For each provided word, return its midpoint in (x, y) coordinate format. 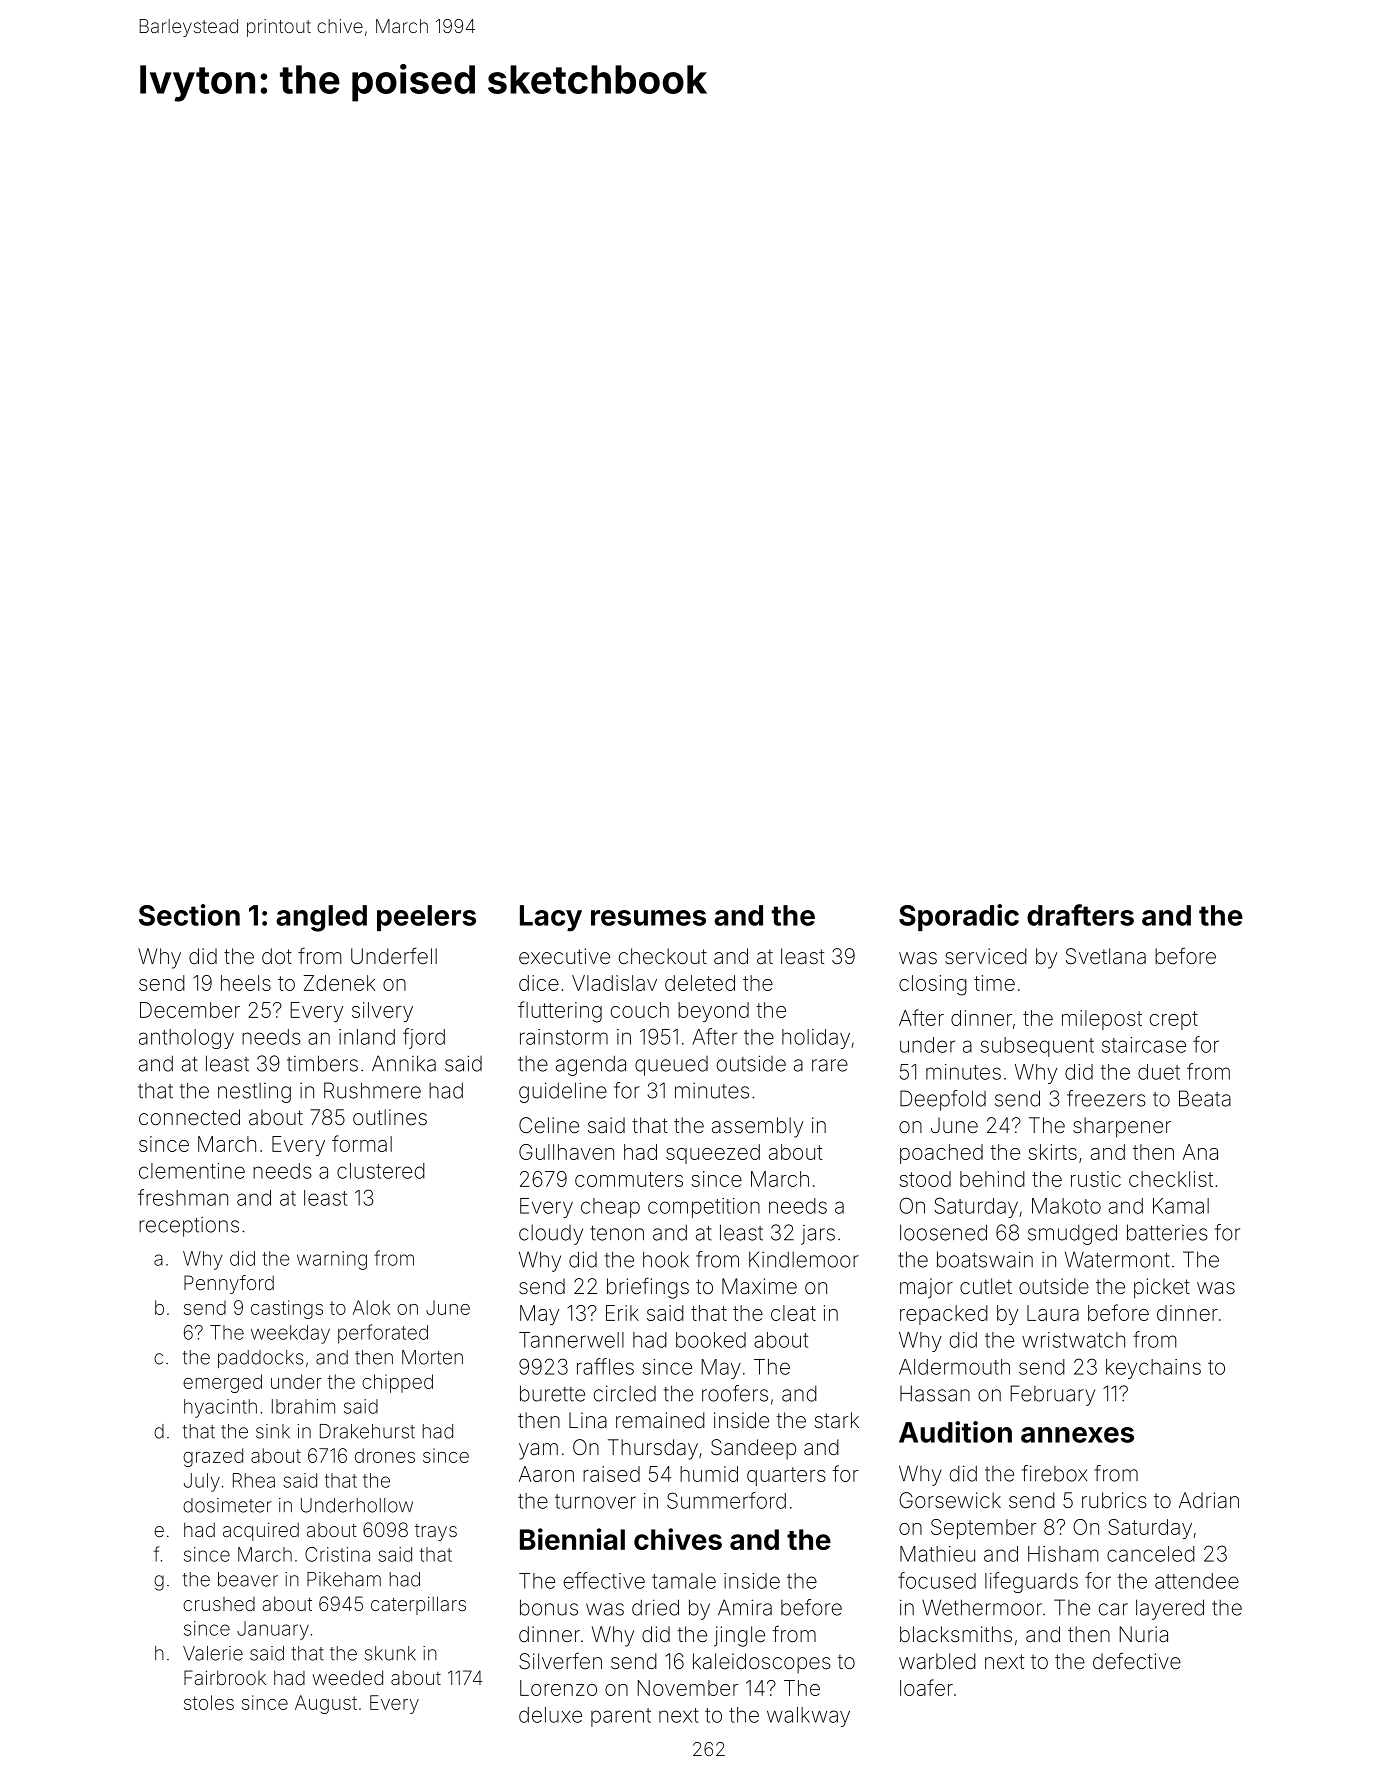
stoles (209, 1702)
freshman (183, 1197)
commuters (629, 1179)
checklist (1171, 1179)
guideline (563, 1092)
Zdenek (339, 983)
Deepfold (943, 1100)
